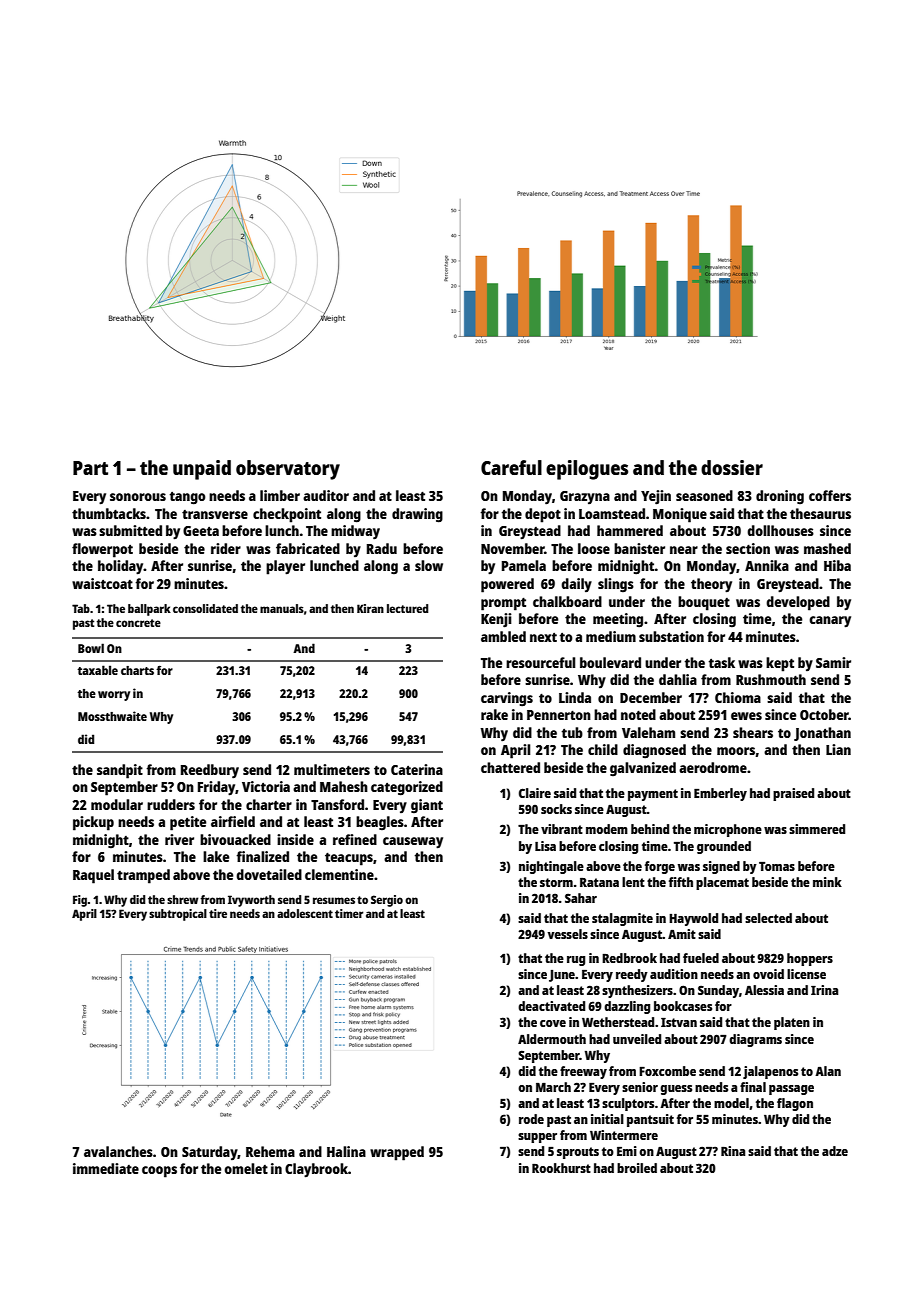 This screenshot has width=924, height=1314. What do you see at coordinates (270, 1151) in the screenshot?
I see `Rehema` at bounding box center [270, 1151].
